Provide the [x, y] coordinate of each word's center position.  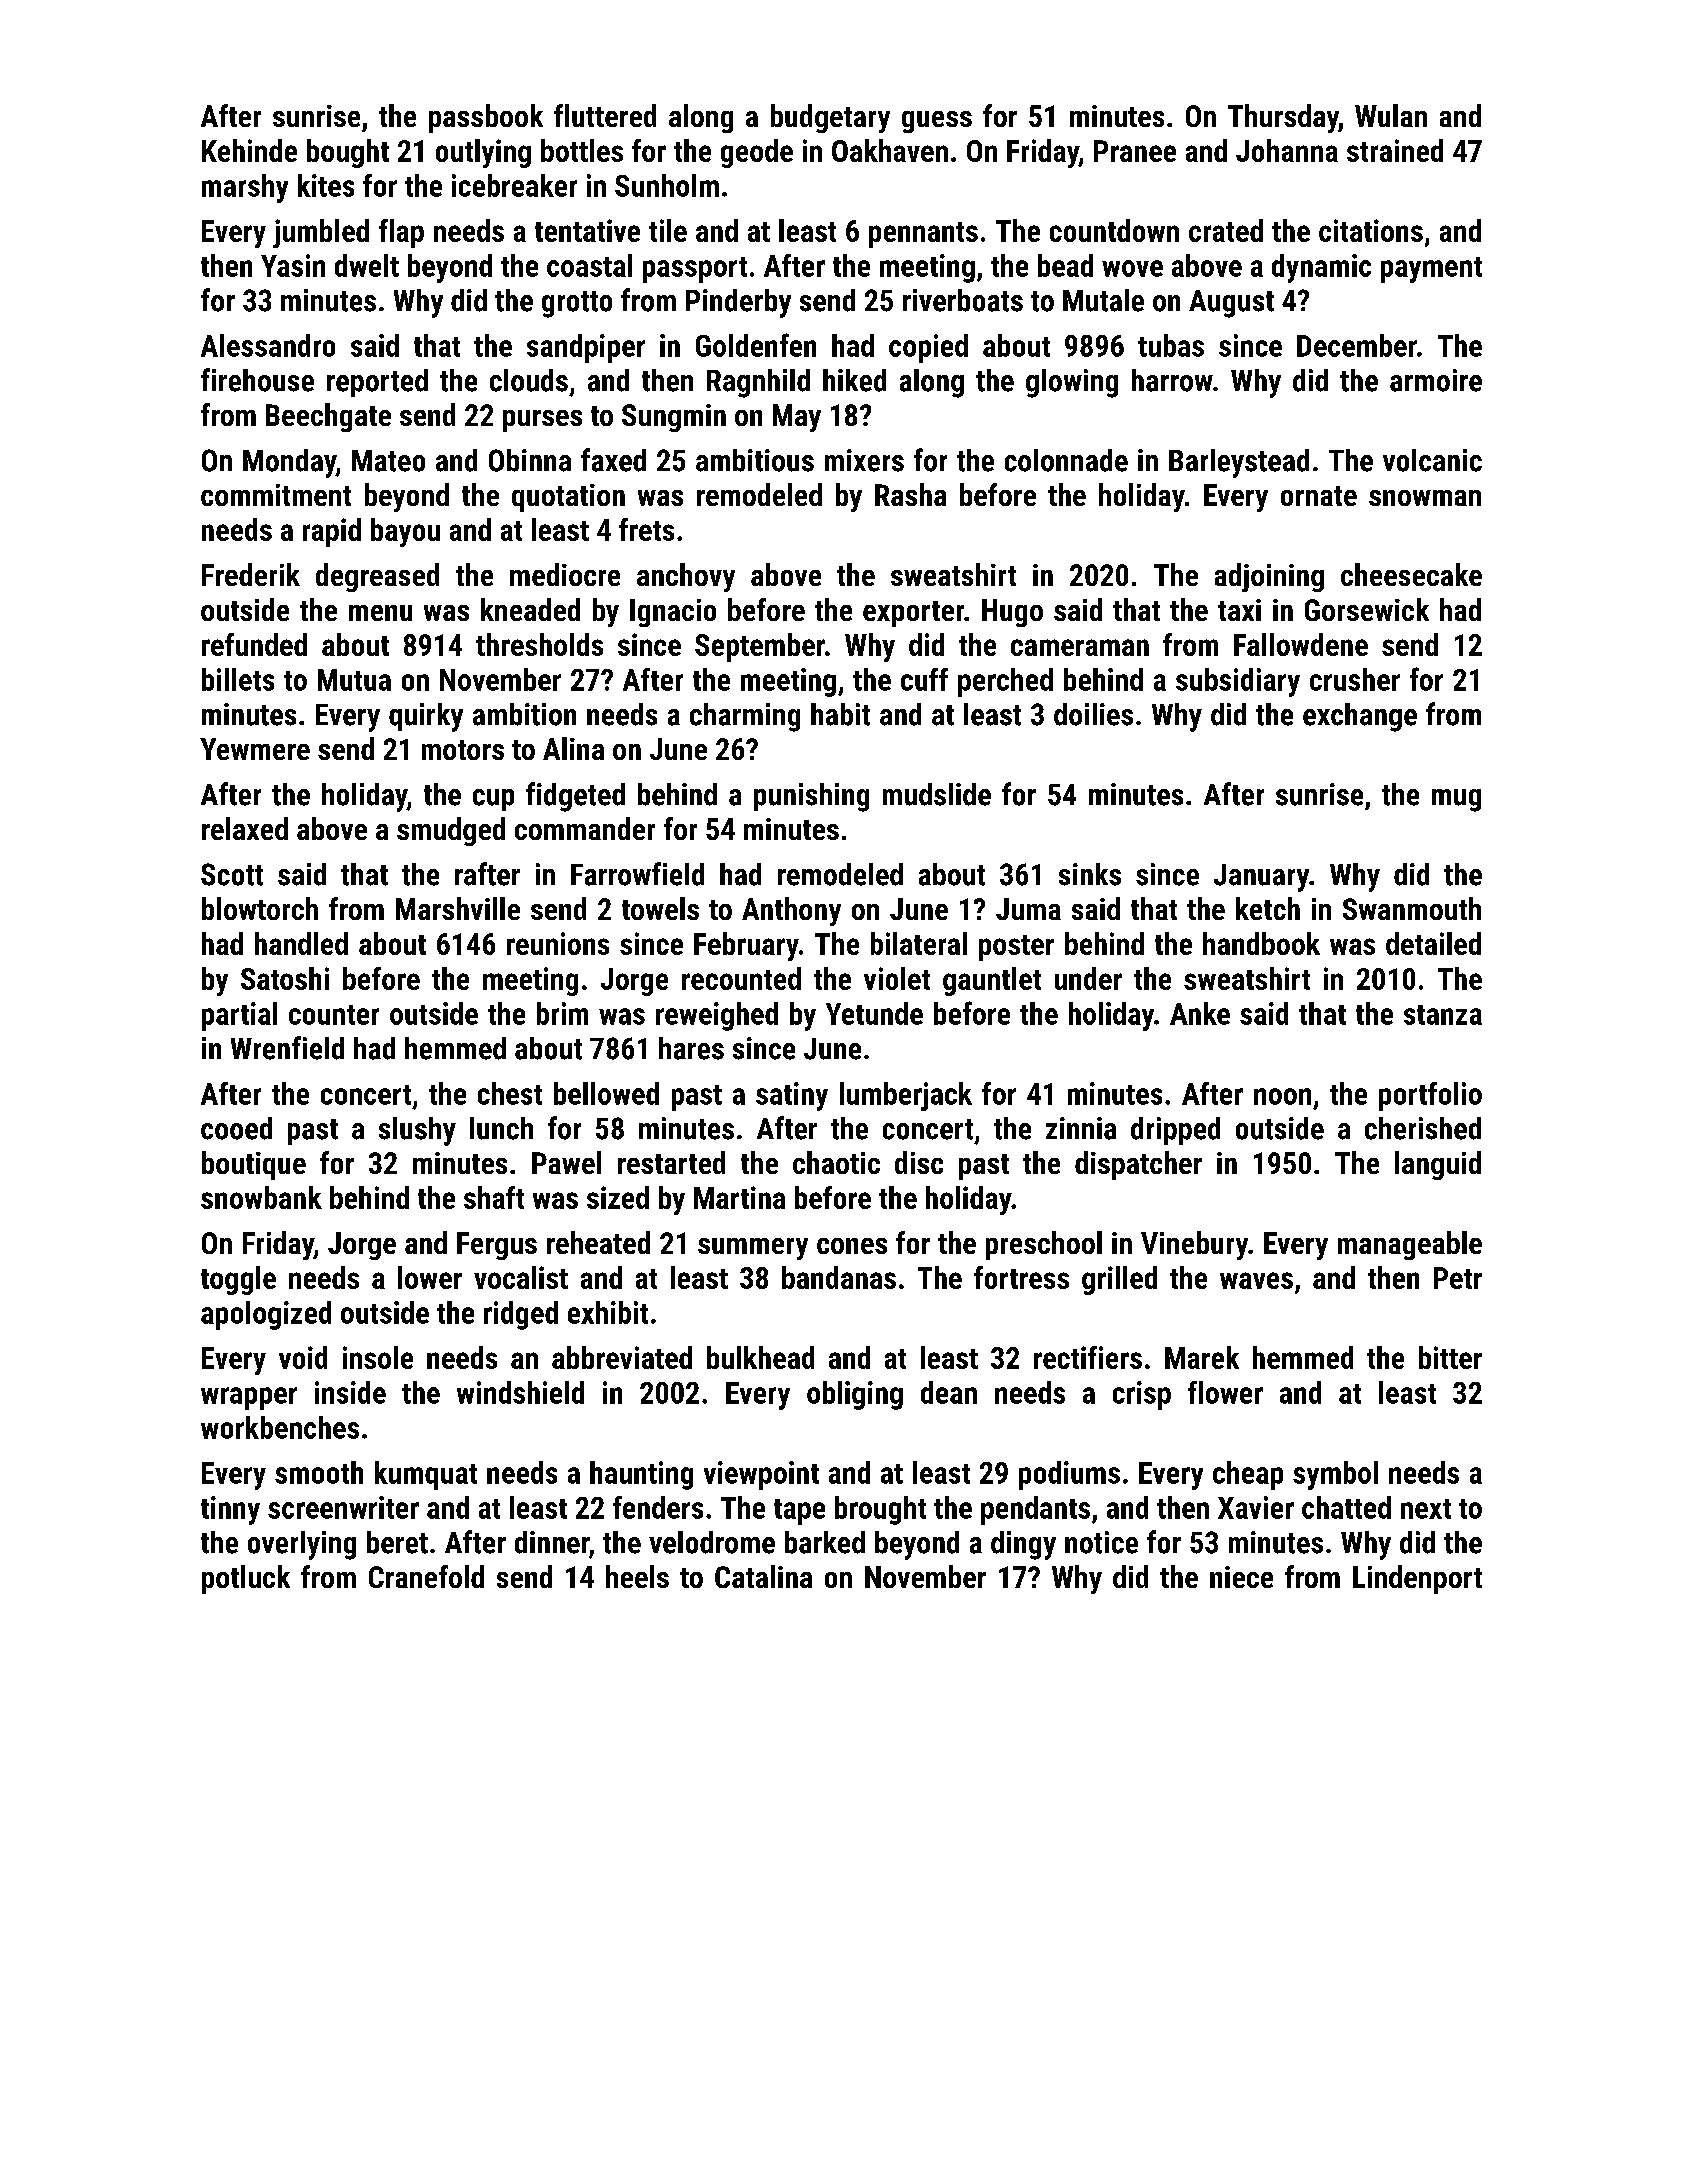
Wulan [1391, 115]
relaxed [245, 828]
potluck [246, 1579]
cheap [1248, 1475]
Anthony [791, 911]
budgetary [830, 118]
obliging [855, 1395]
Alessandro [268, 345]
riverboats [963, 300]
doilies [1093, 714]
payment [1431, 270]
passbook [486, 118]
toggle [238, 1280]
